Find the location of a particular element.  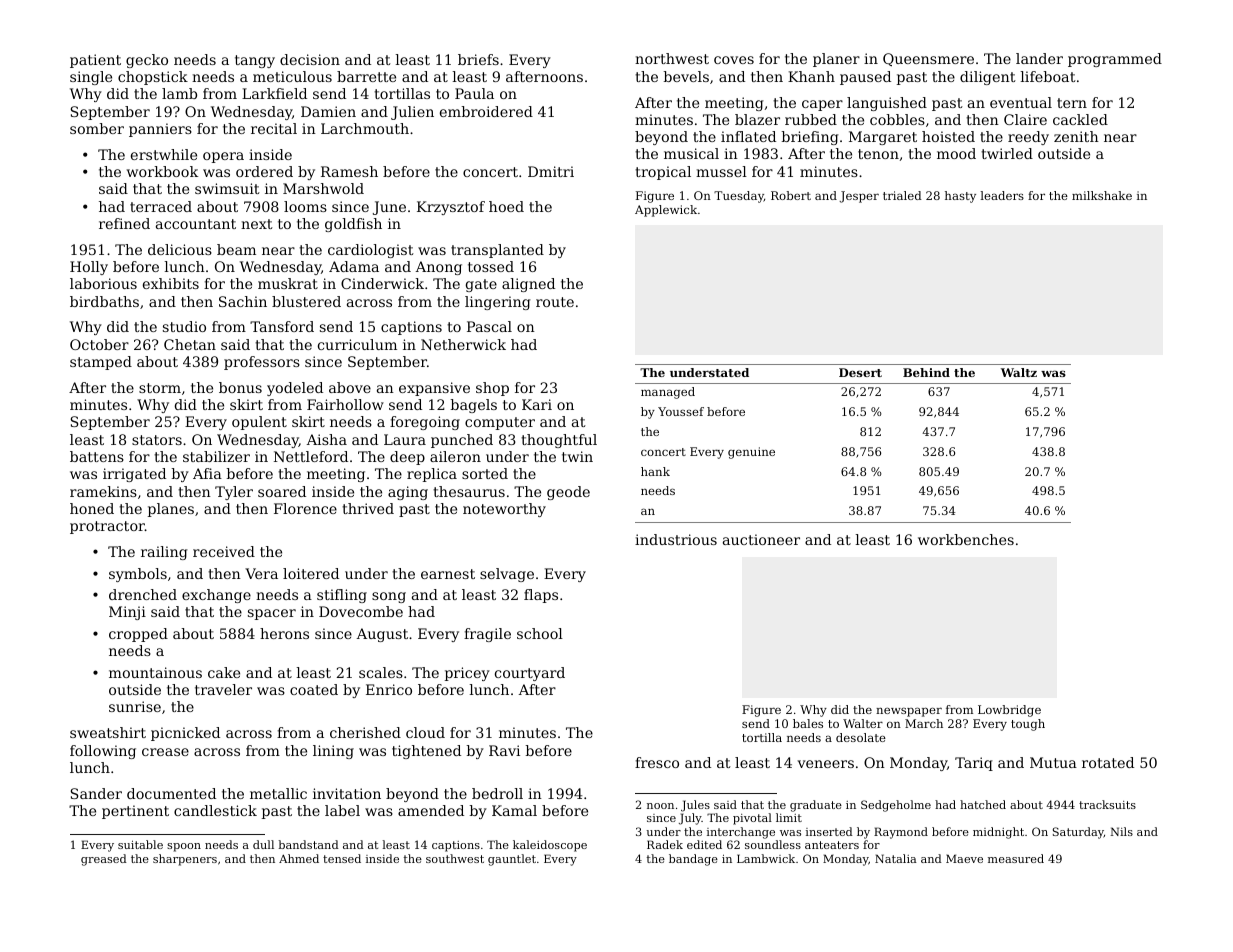

workbenches is located at coordinates (966, 539).
